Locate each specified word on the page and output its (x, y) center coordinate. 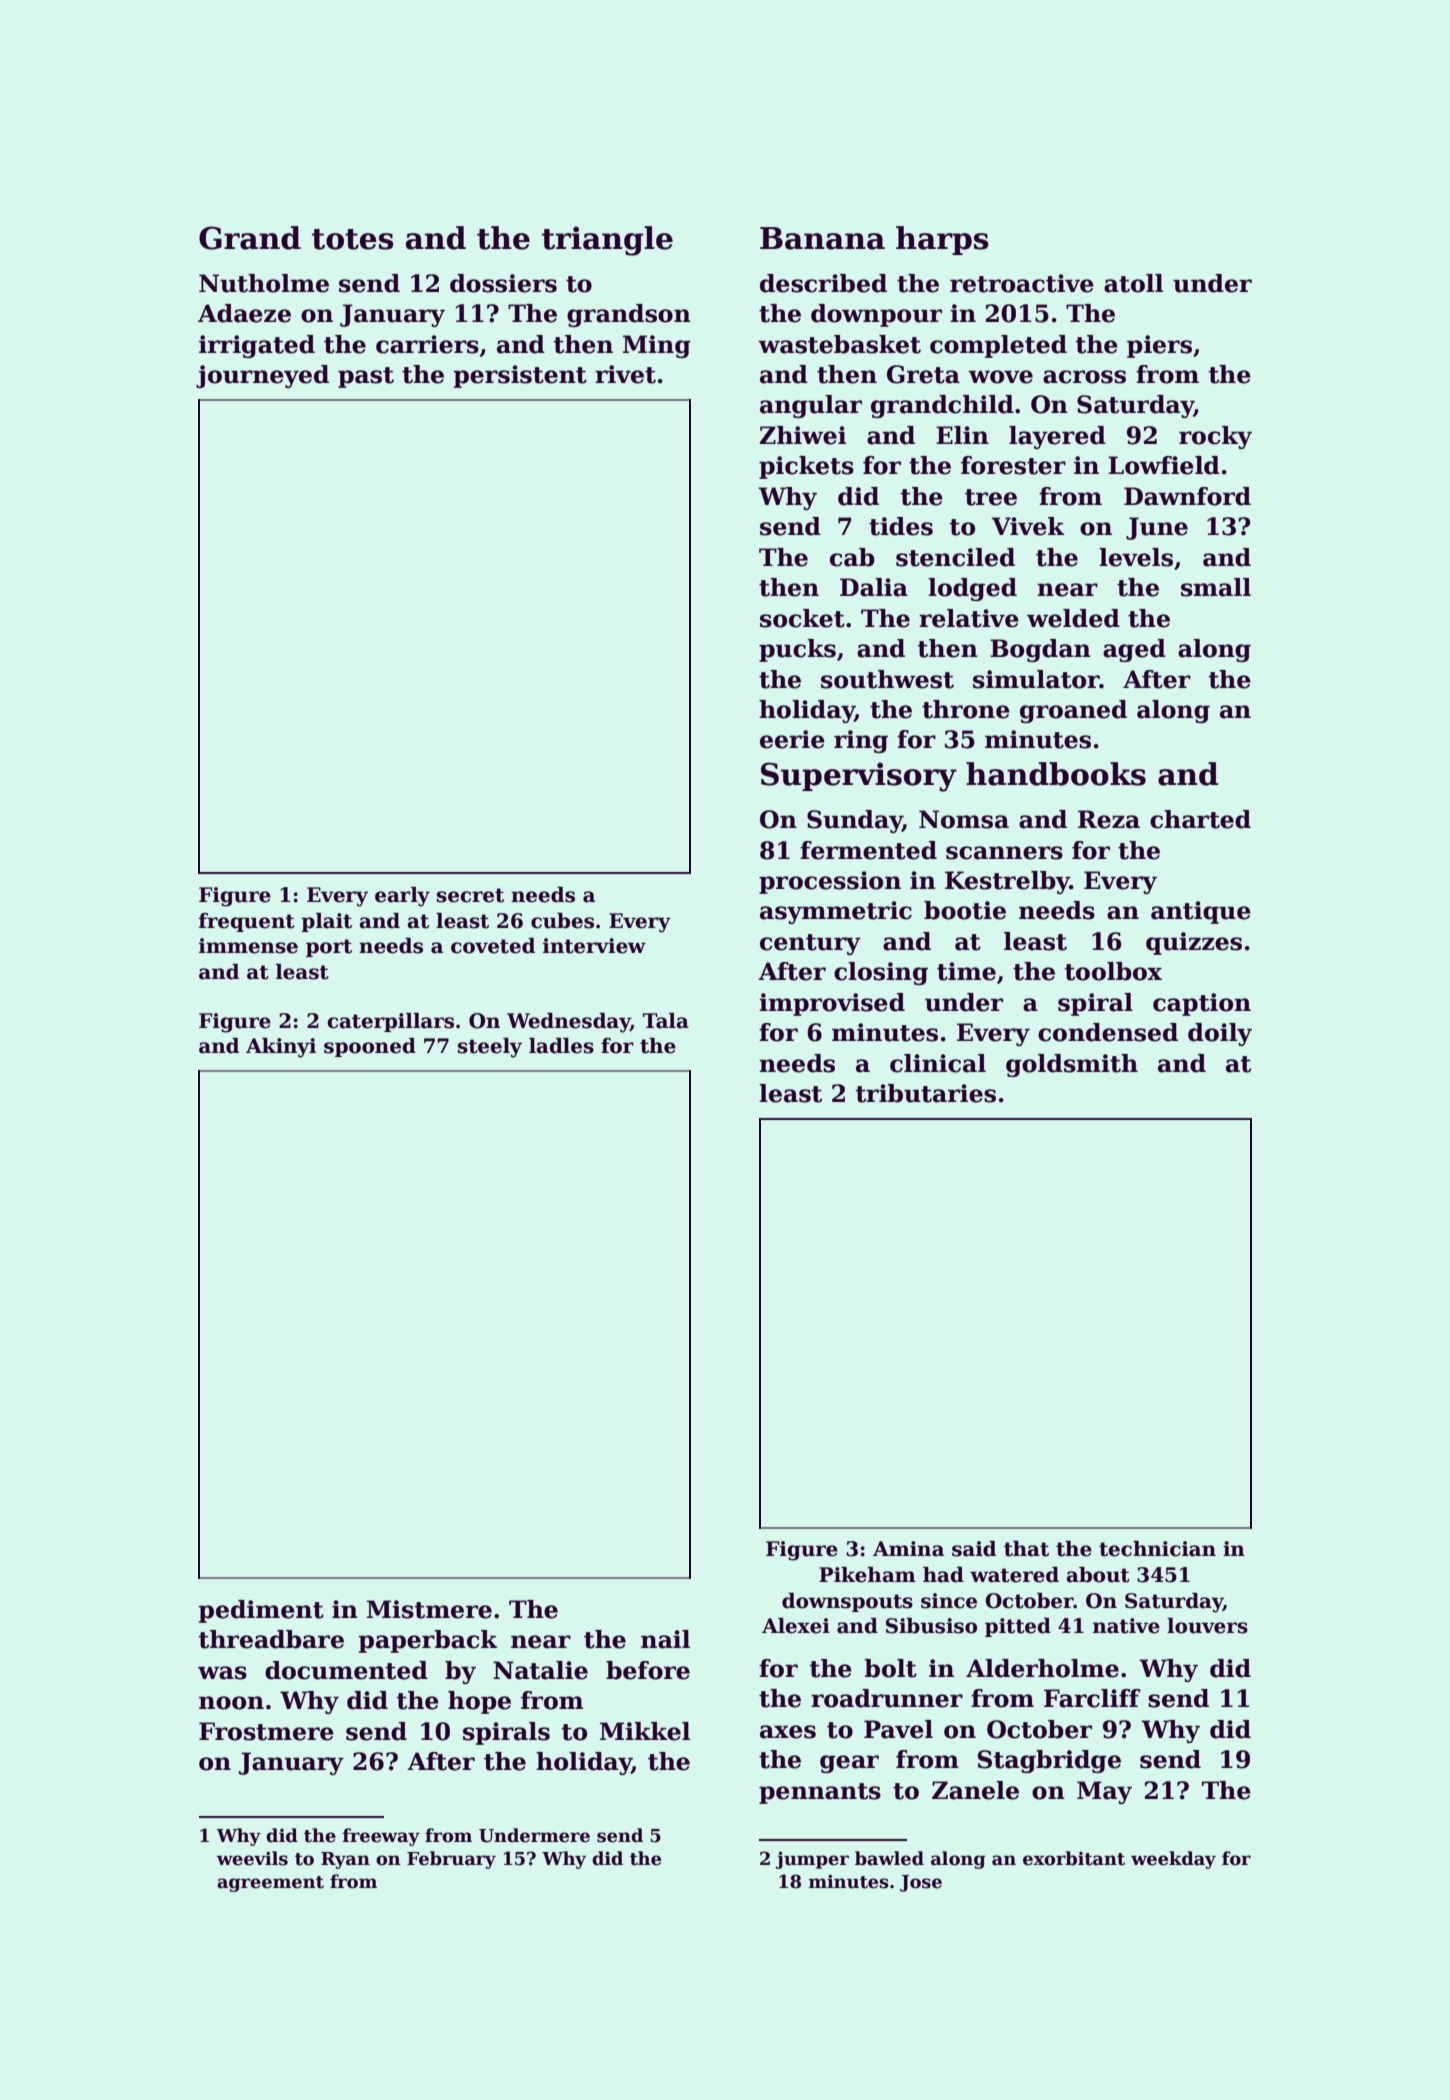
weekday (1173, 1860)
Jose (921, 1883)
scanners (1004, 853)
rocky (1215, 437)
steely (490, 1048)
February (451, 1860)
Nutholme (264, 283)
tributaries (926, 1093)
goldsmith (1072, 1065)
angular (811, 406)
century (810, 944)
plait (326, 922)
